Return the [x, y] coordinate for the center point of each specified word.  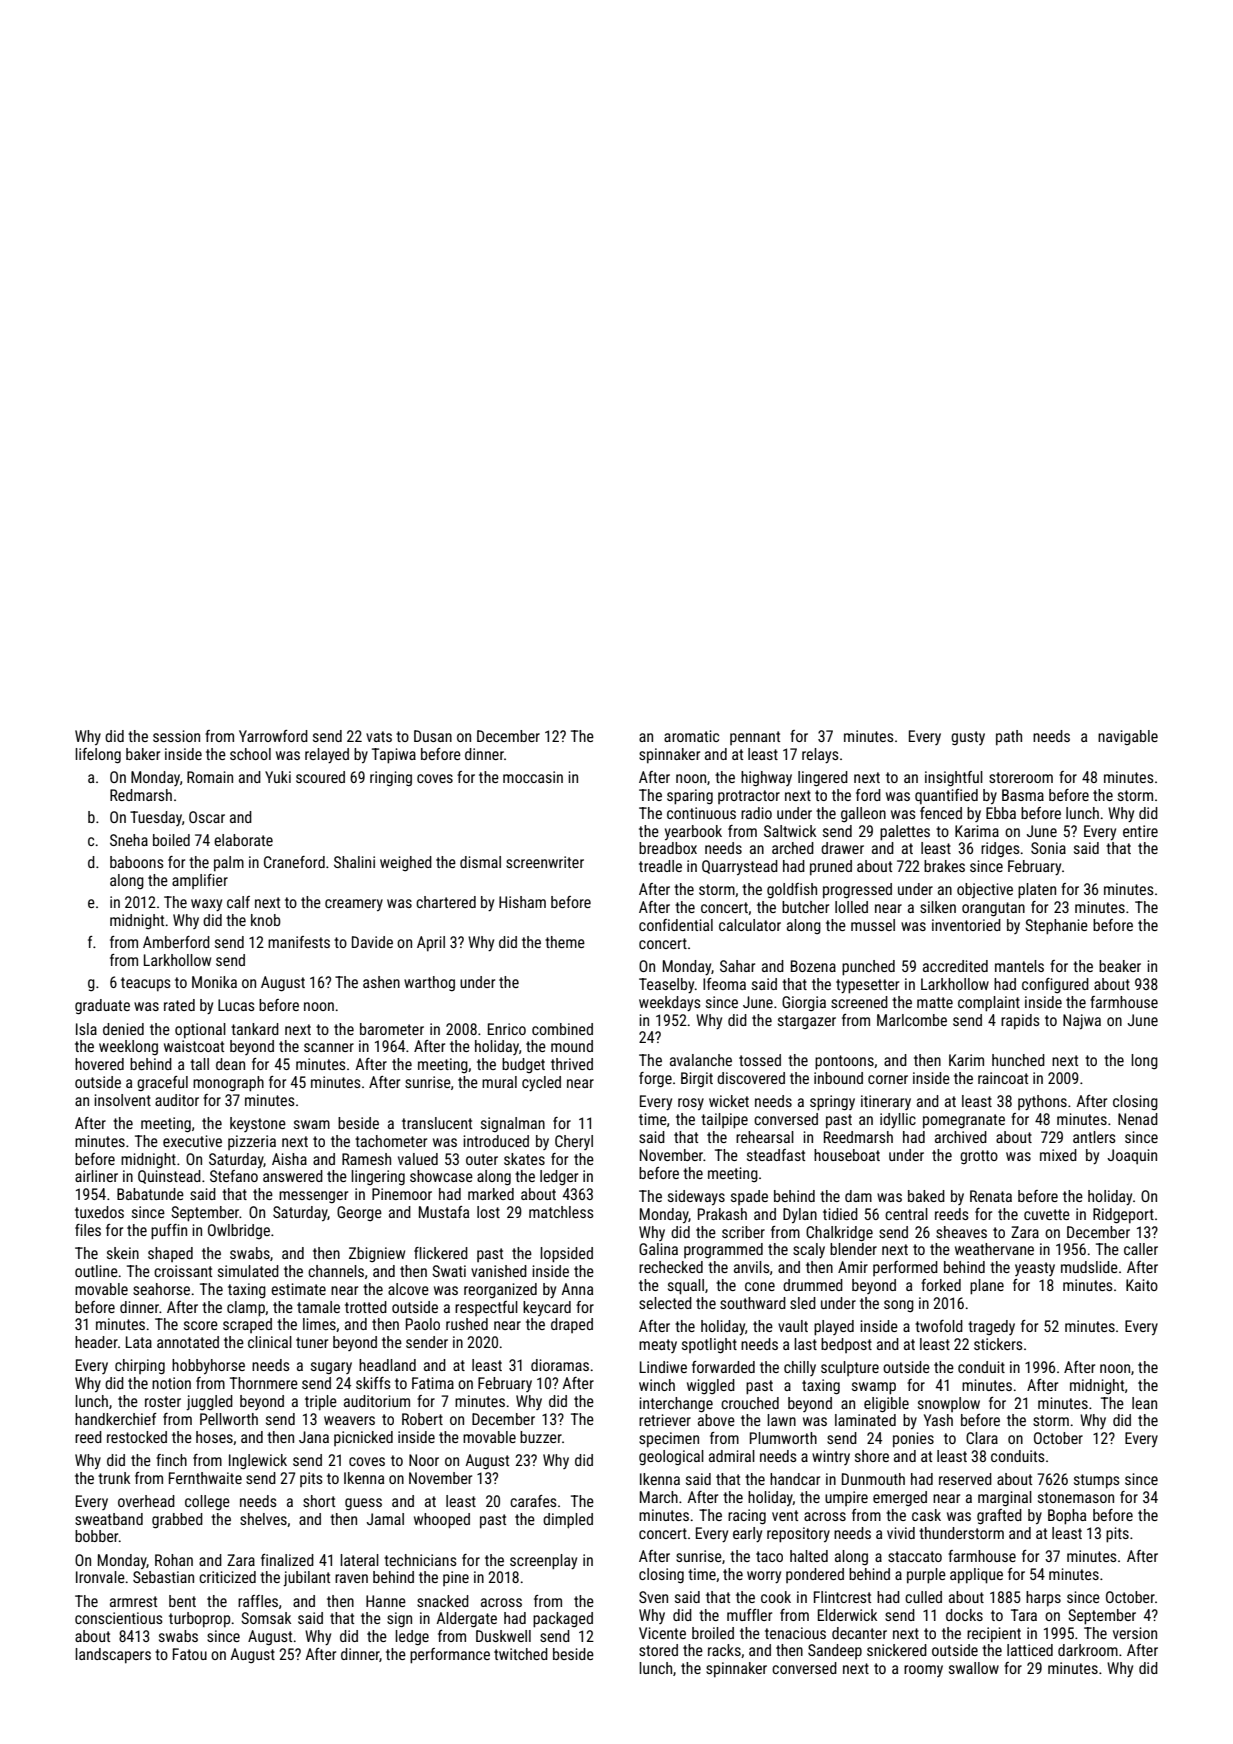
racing [747, 1517]
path [1009, 738]
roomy [923, 1671]
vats [379, 736]
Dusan [433, 736]
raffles [258, 1601]
